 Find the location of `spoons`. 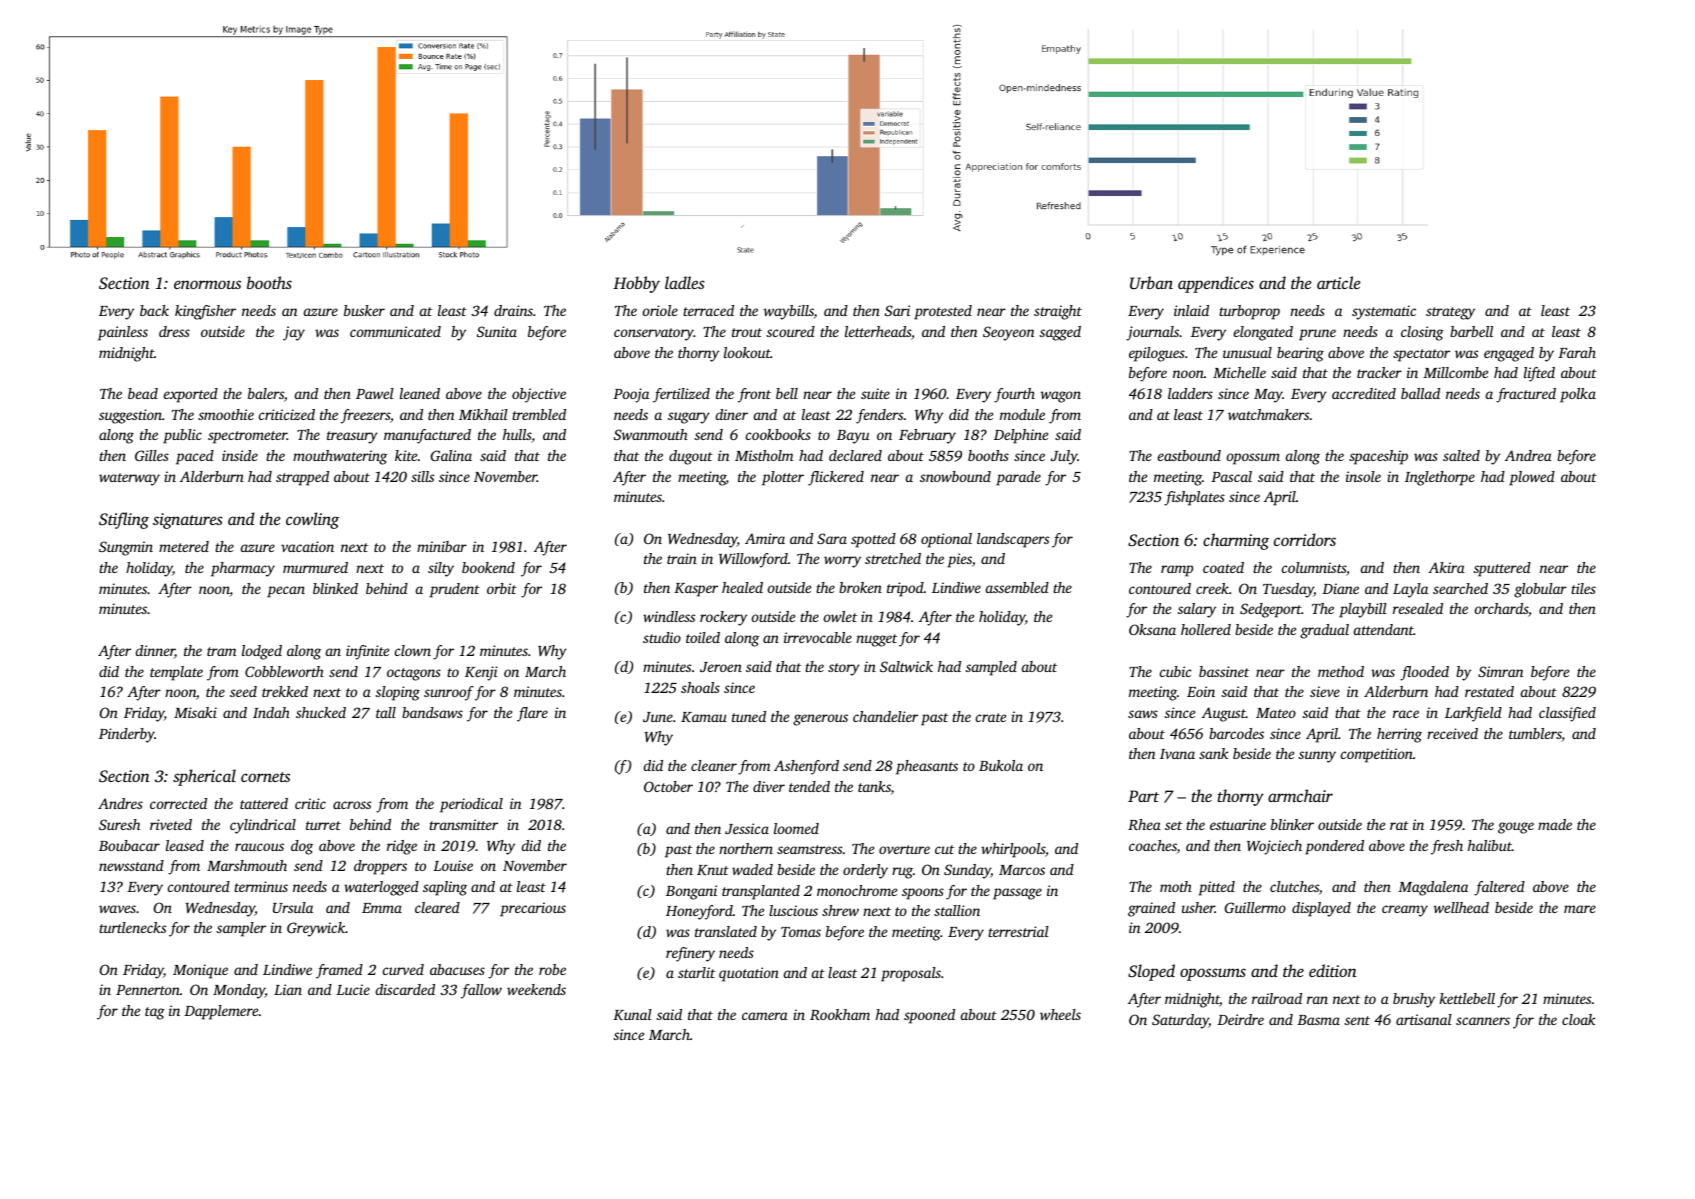

spoons is located at coordinates (923, 894).
